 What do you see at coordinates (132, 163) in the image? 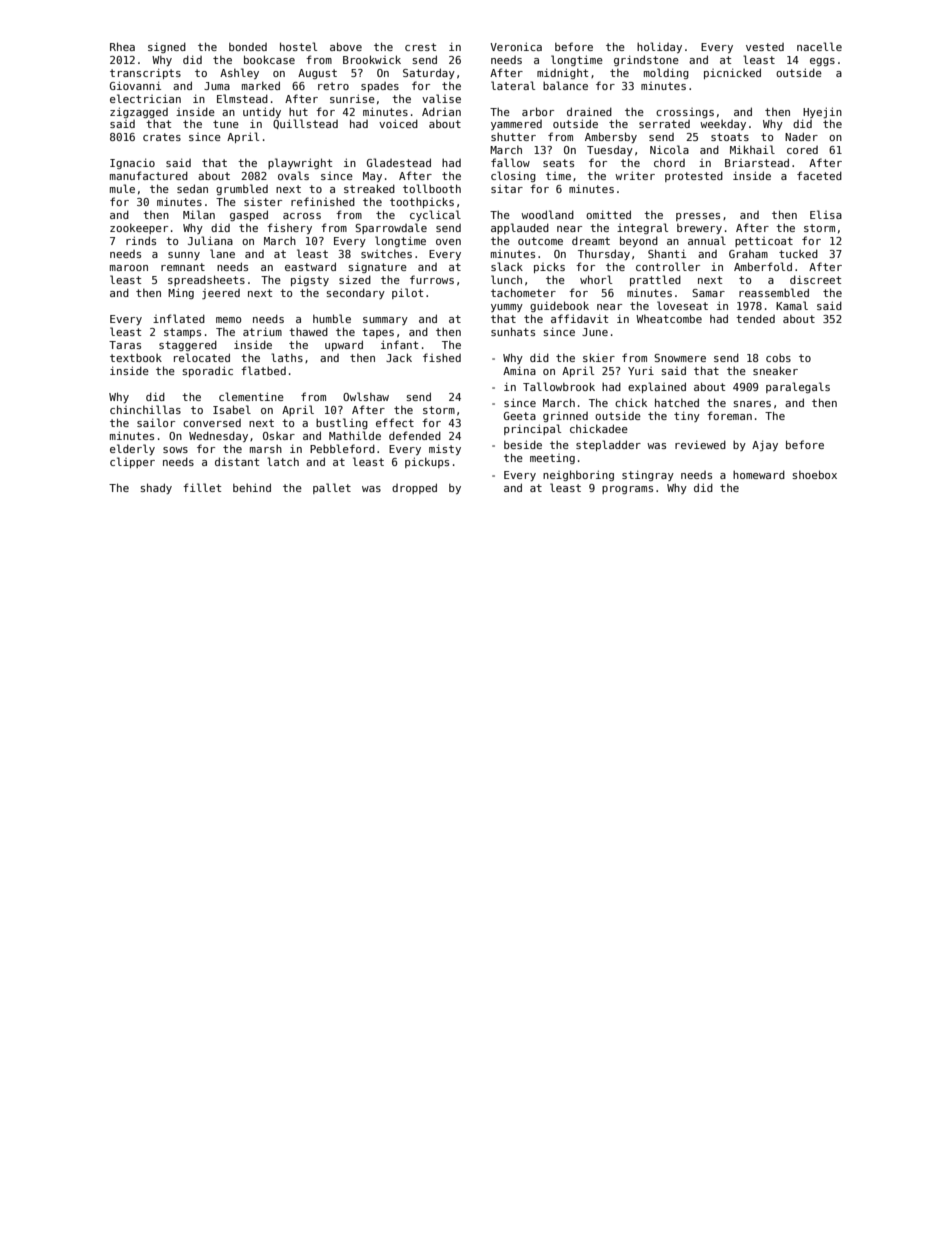
I see `Ignacio` at bounding box center [132, 163].
